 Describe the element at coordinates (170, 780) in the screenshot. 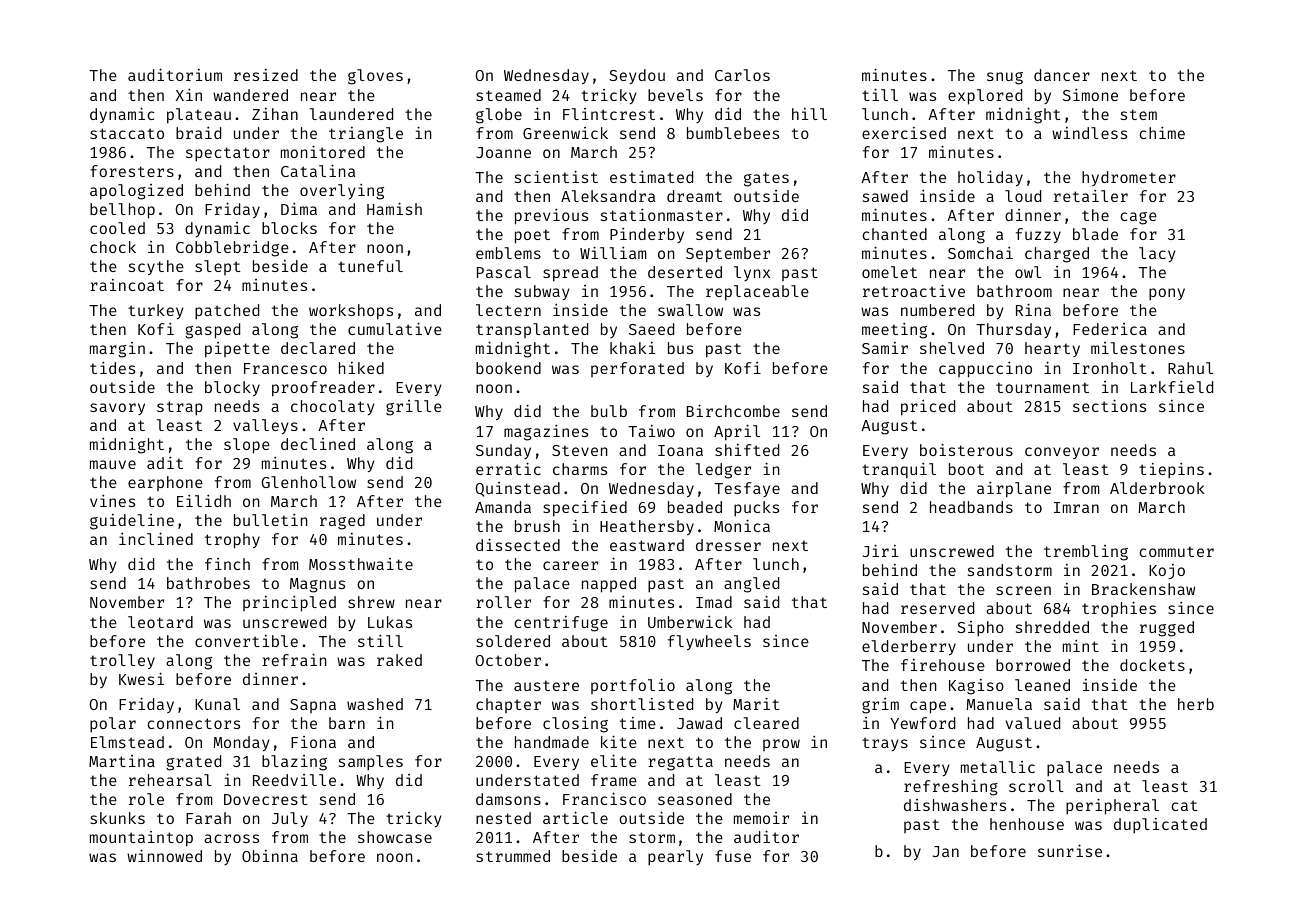

I see `rehearsal` at that location.
